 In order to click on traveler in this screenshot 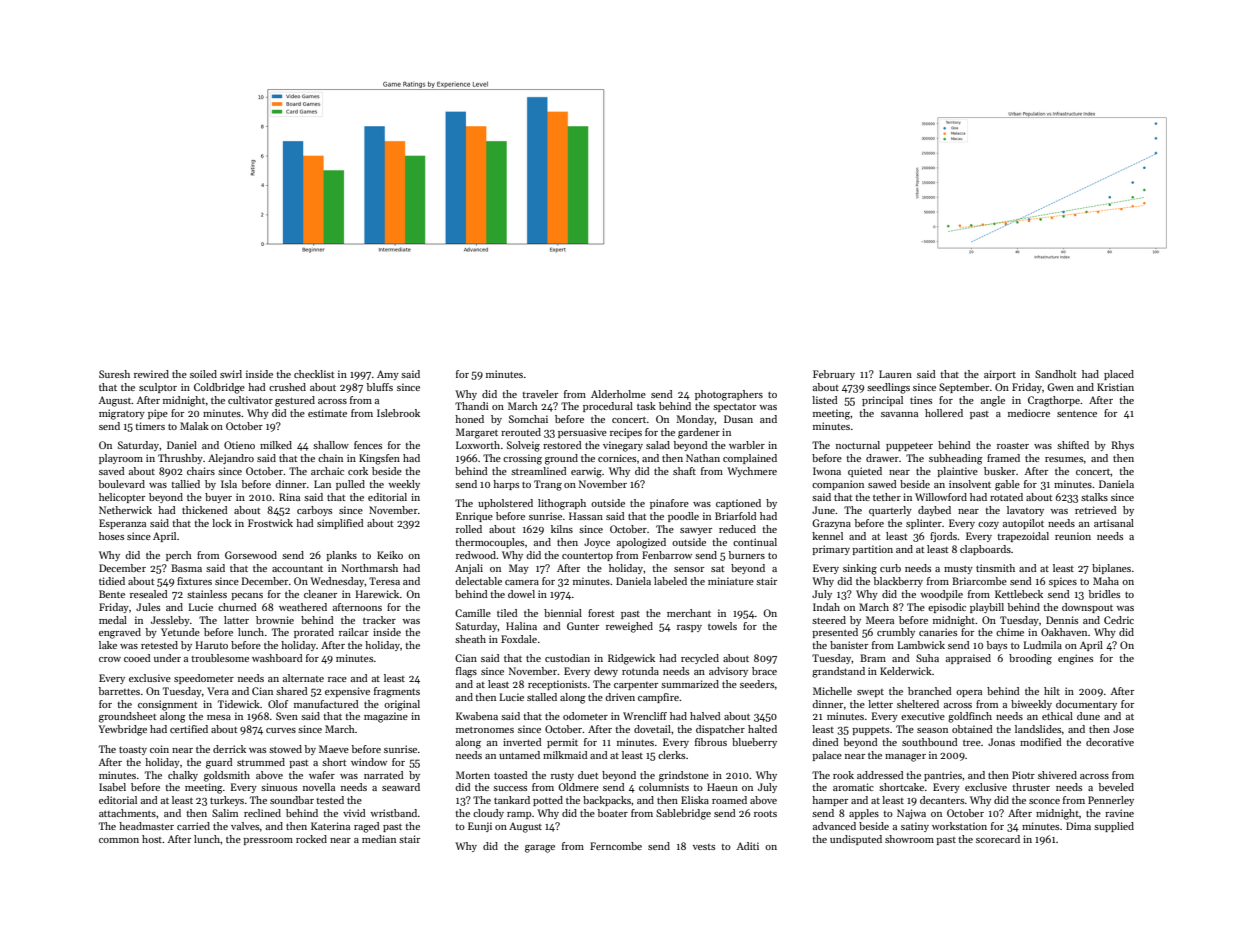, I will do `click(540, 394)`.
